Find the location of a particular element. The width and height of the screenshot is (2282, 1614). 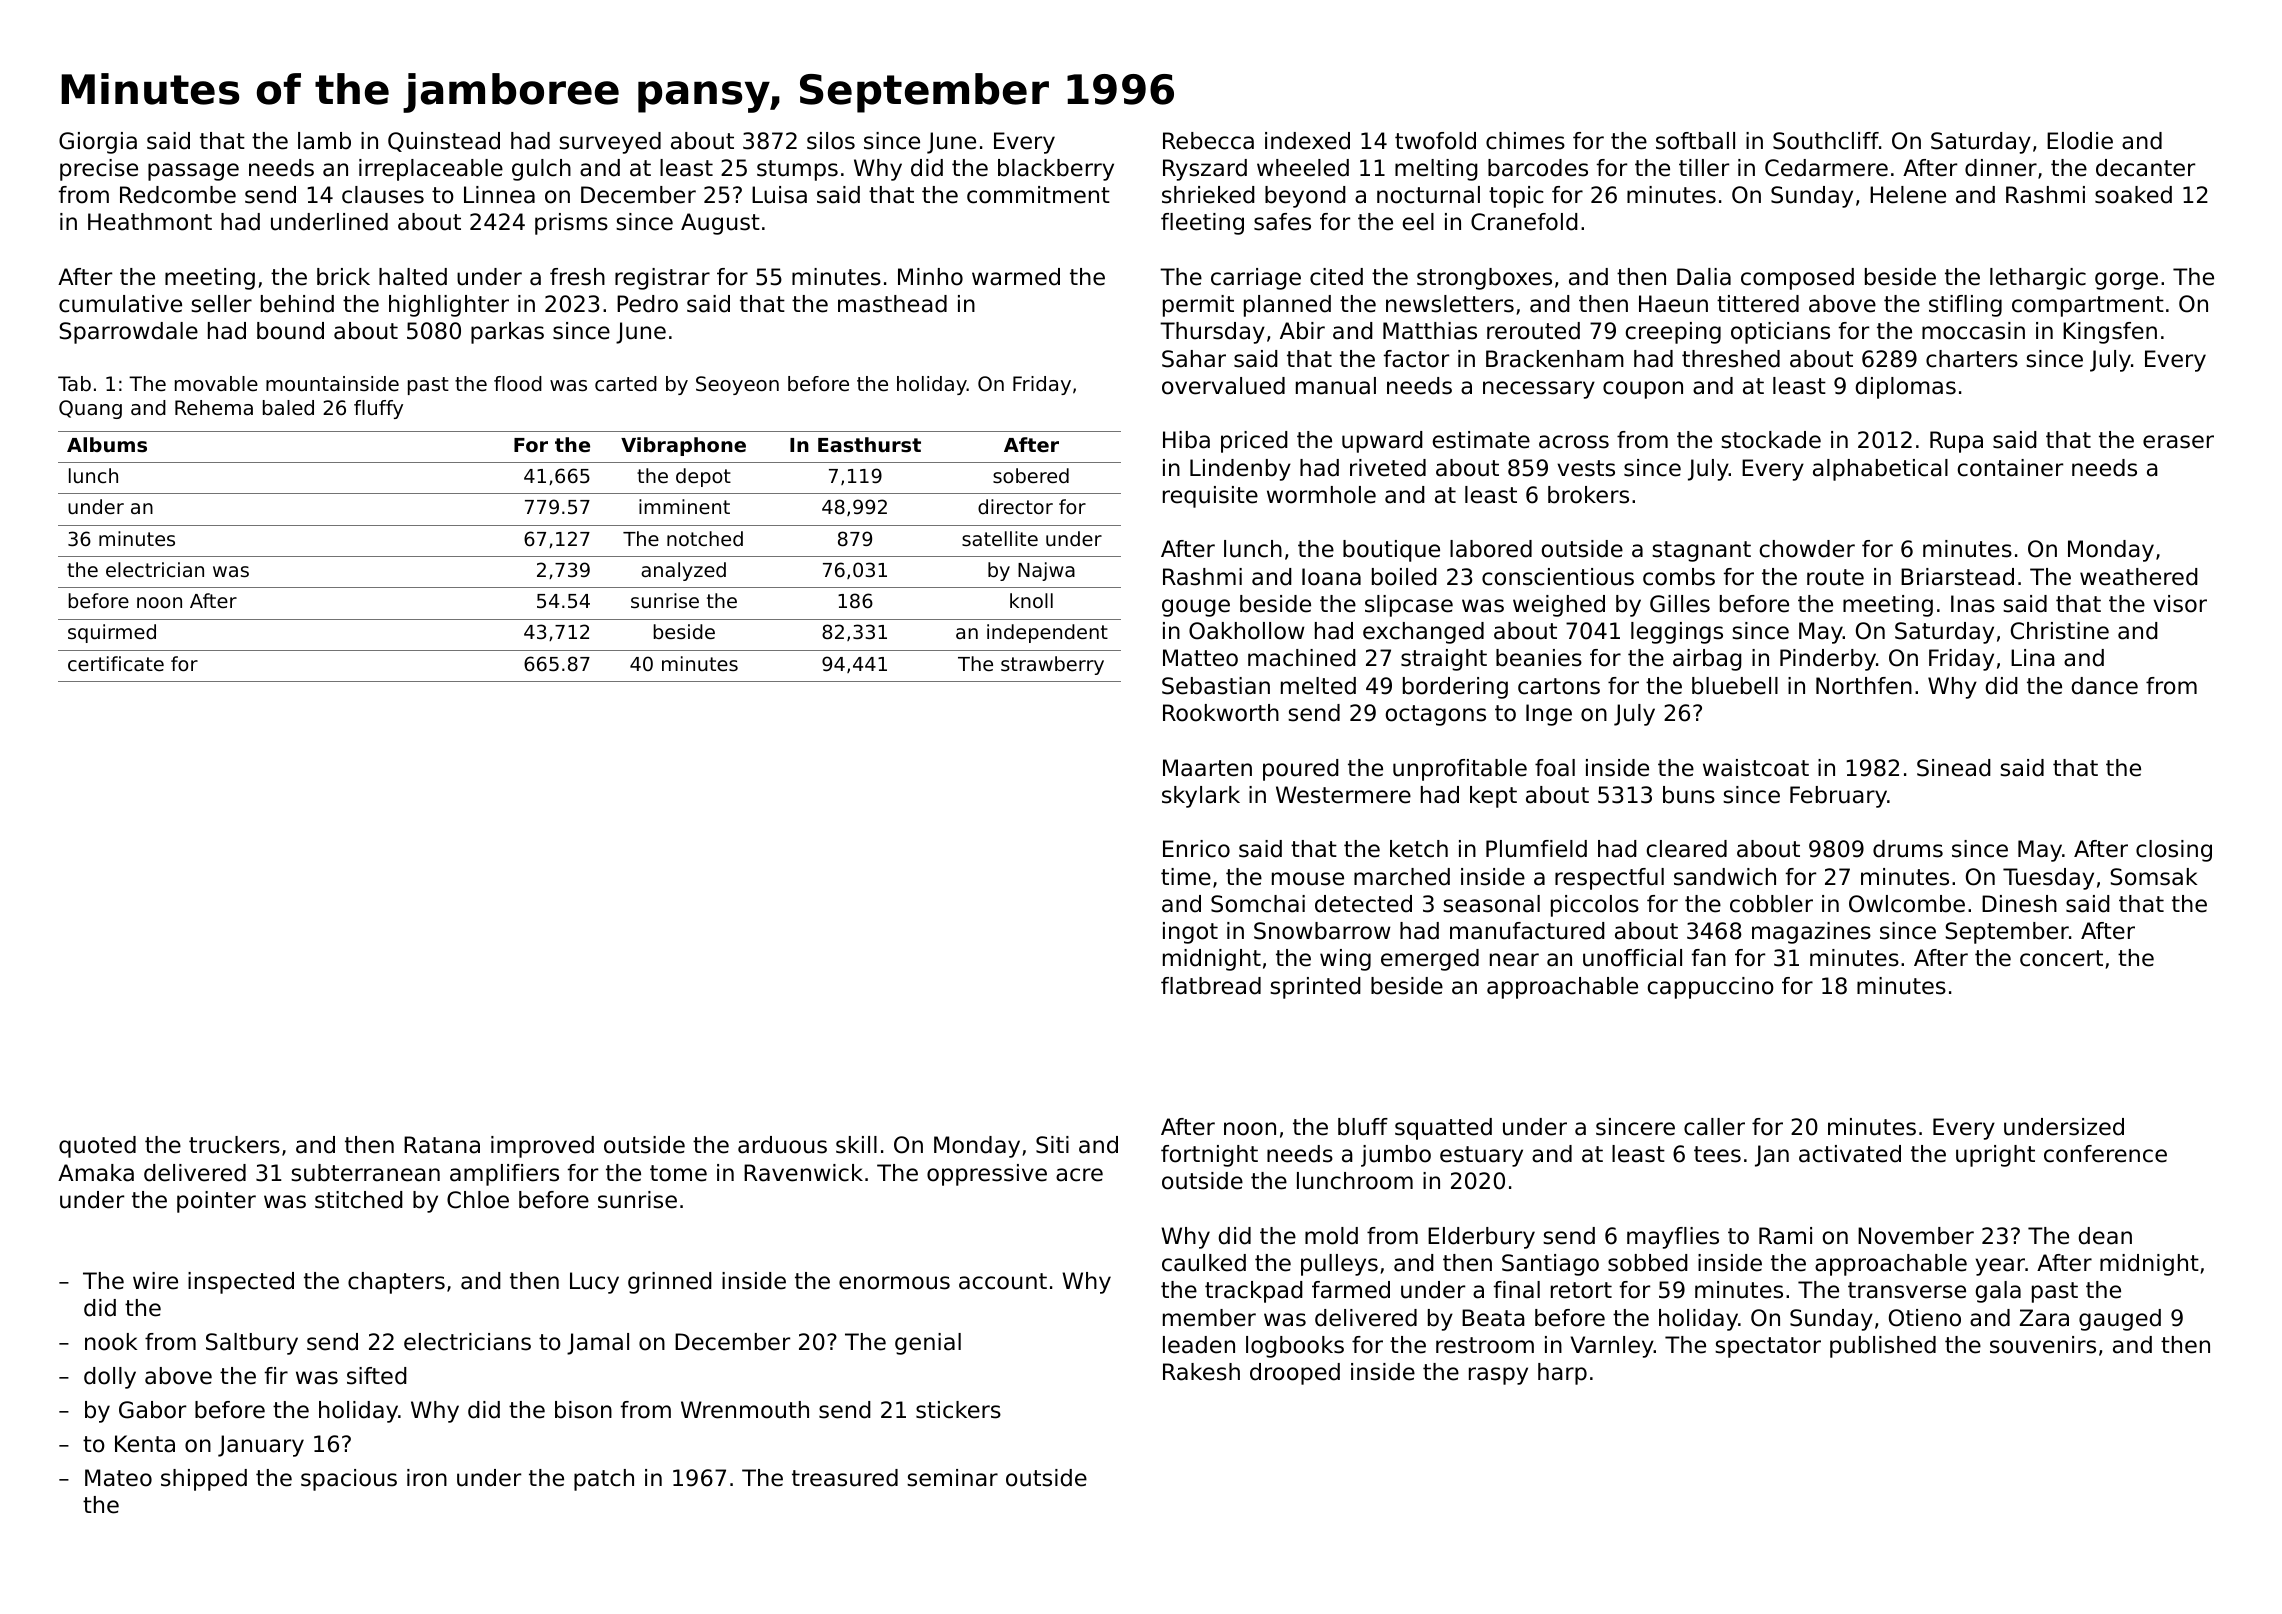

truckers is located at coordinates (234, 1145).
